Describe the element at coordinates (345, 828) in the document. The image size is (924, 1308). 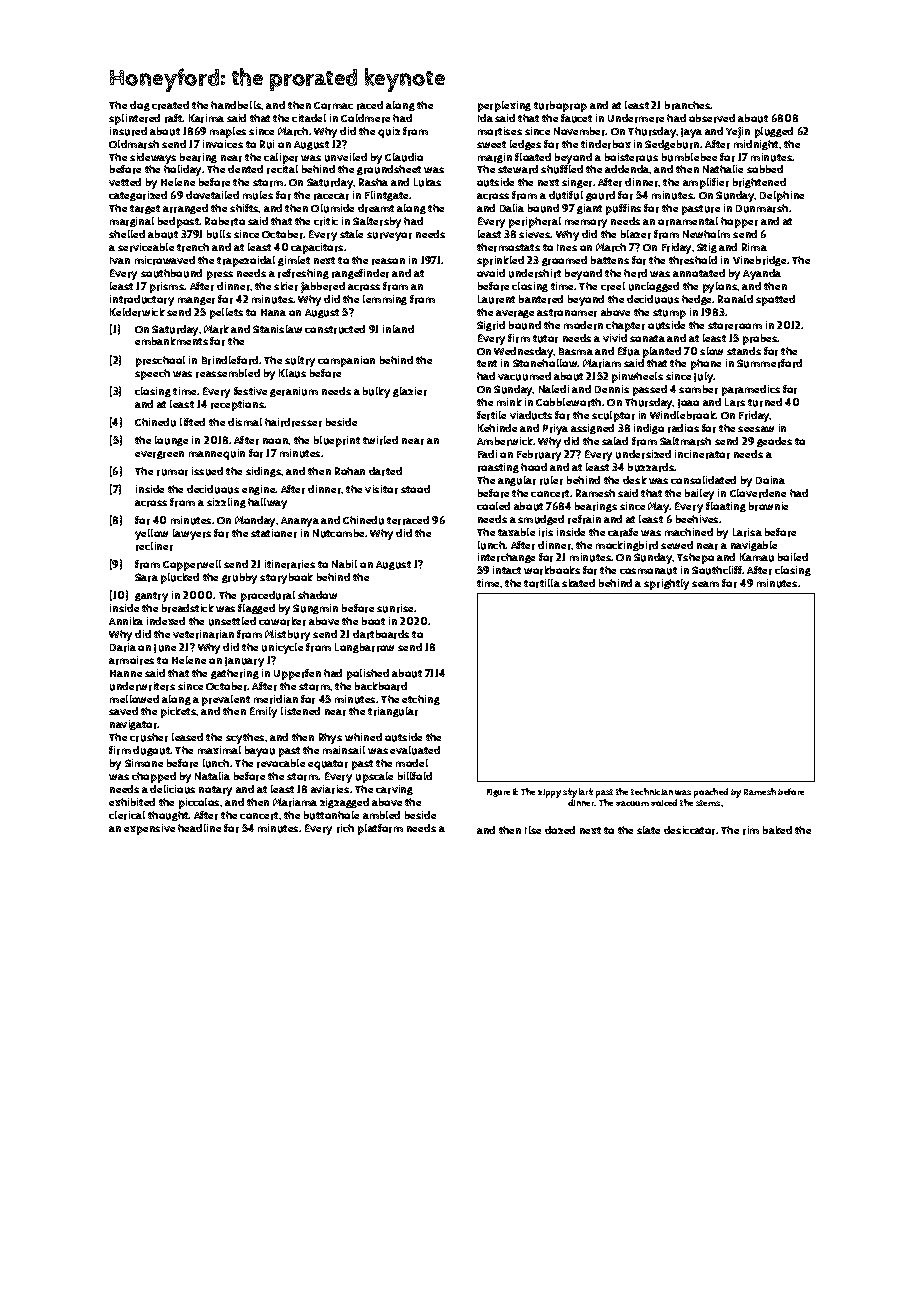
I see `rich` at that location.
